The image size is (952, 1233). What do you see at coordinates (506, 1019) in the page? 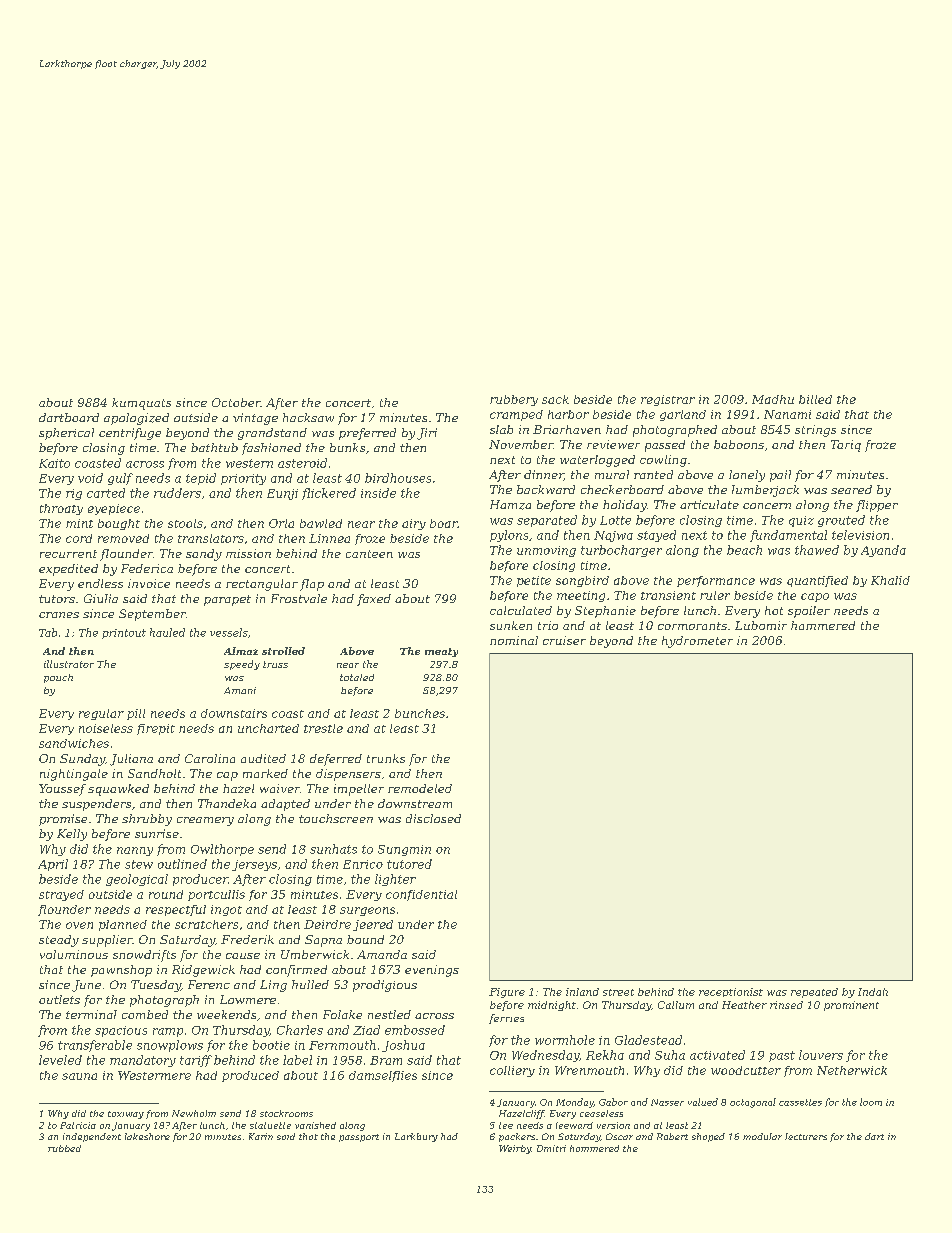
I see `ferries` at bounding box center [506, 1019].
